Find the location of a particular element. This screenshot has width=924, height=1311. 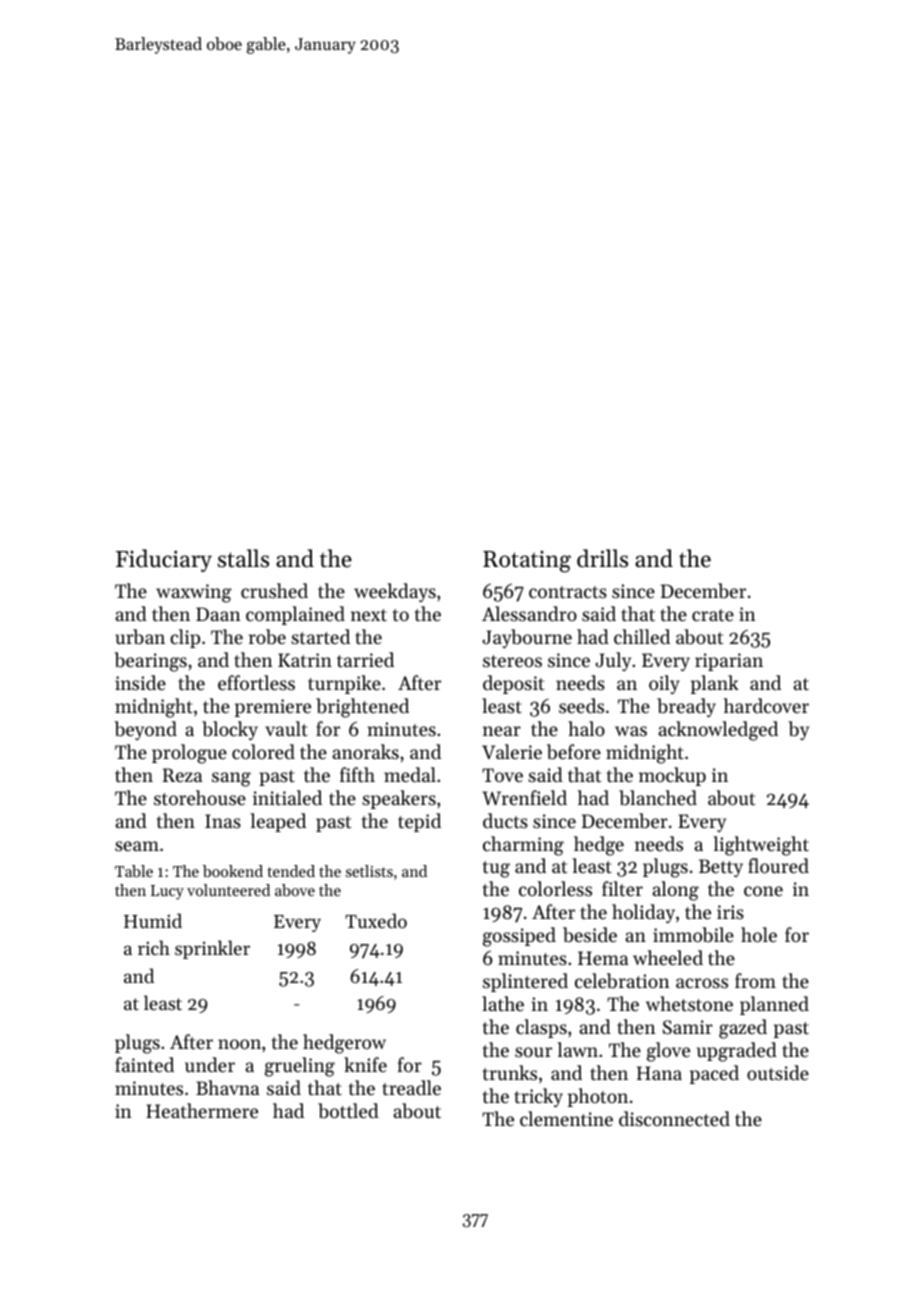

hole is located at coordinates (759, 934).
